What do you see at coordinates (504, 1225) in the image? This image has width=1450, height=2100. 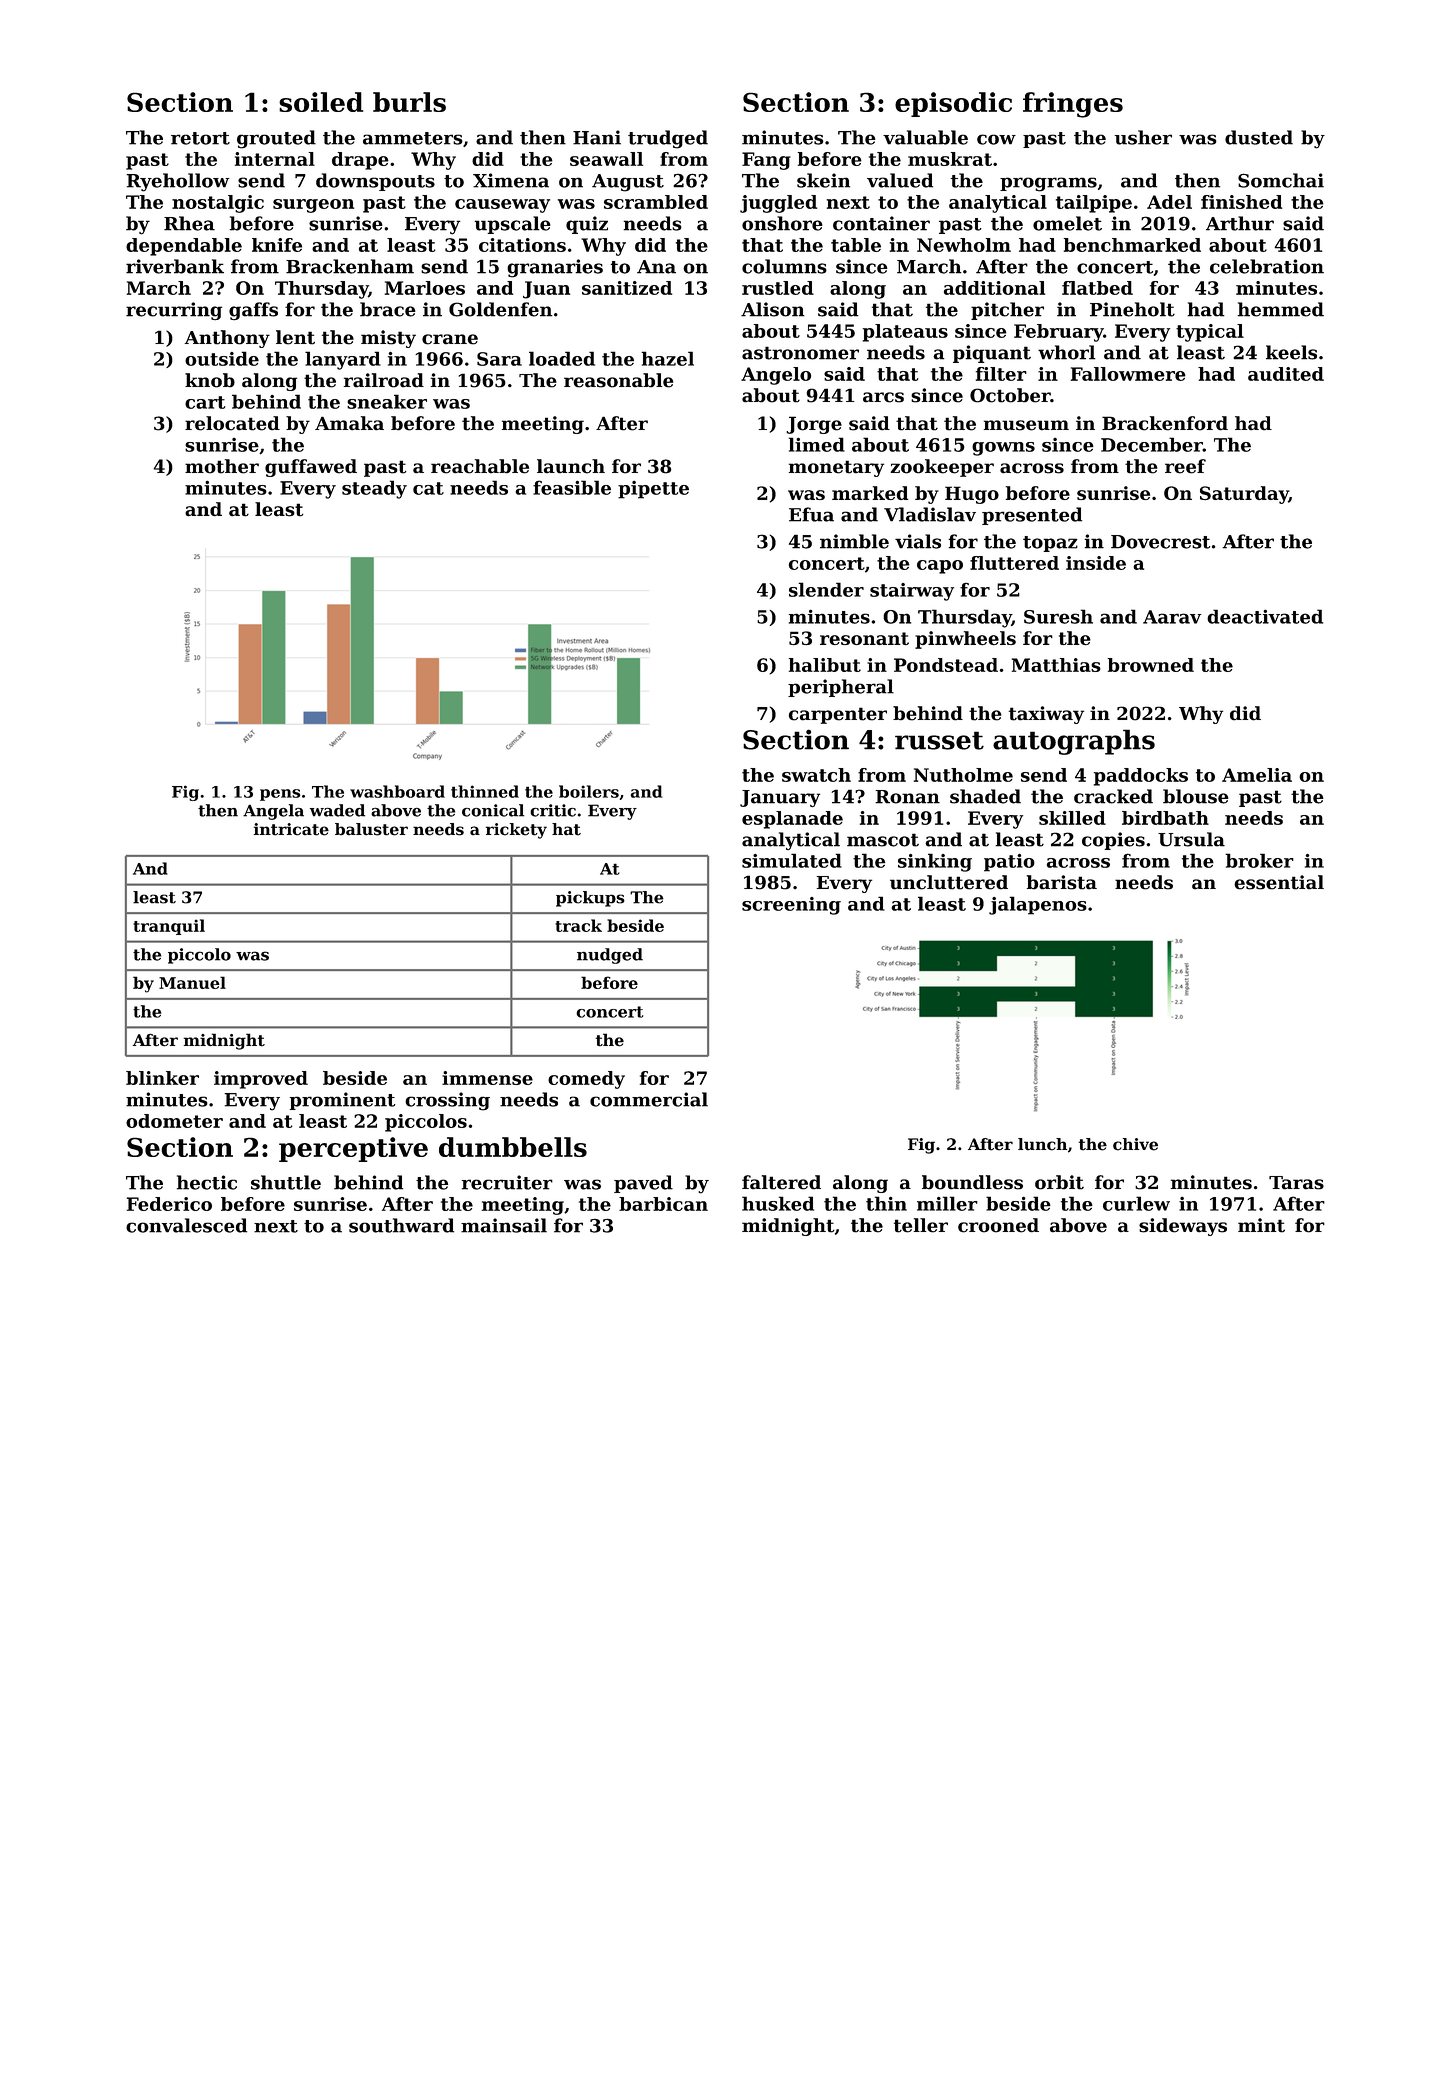 I see `mainsail` at bounding box center [504, 1225].
